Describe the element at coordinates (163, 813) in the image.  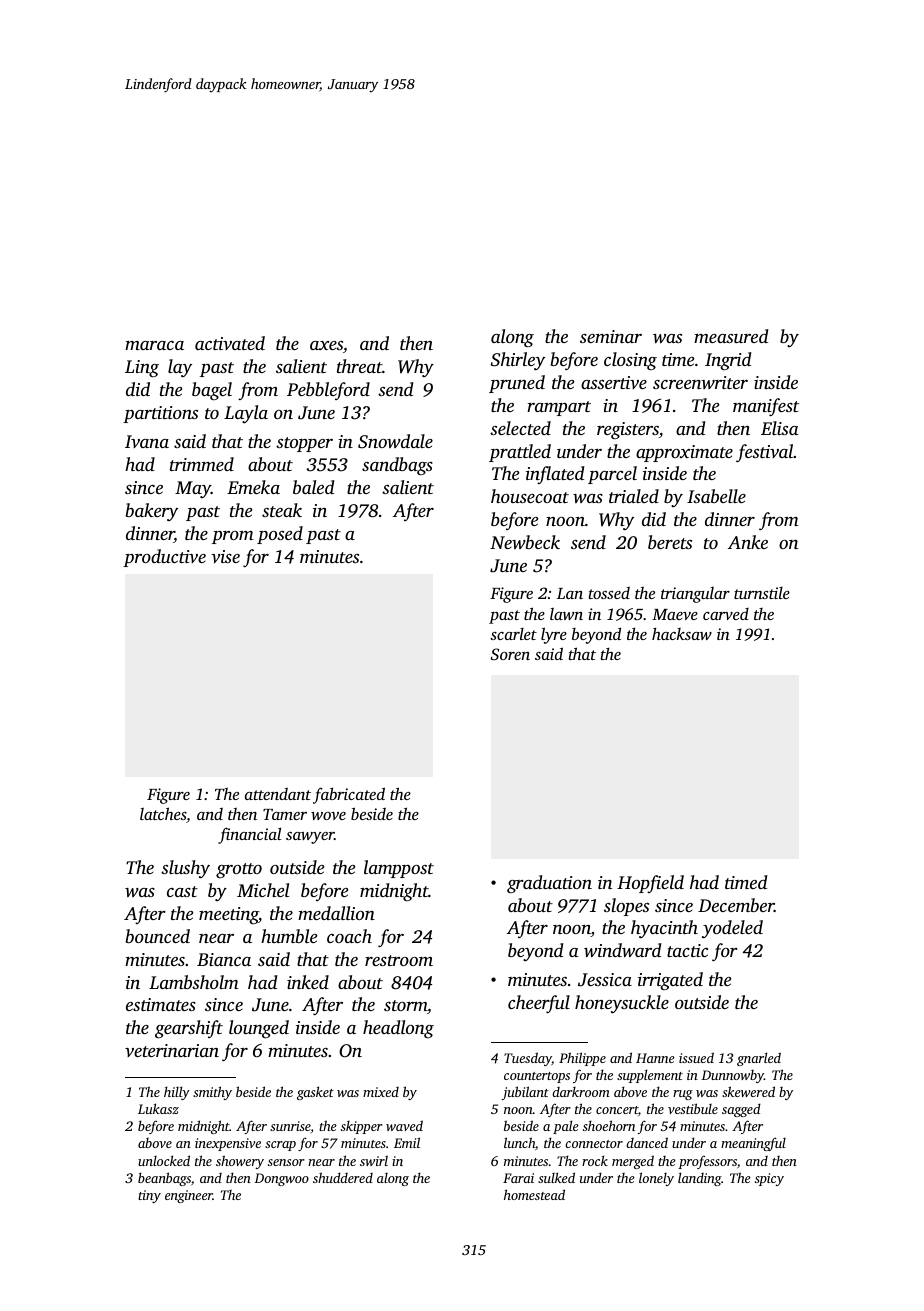
I see `latches` at that location.
